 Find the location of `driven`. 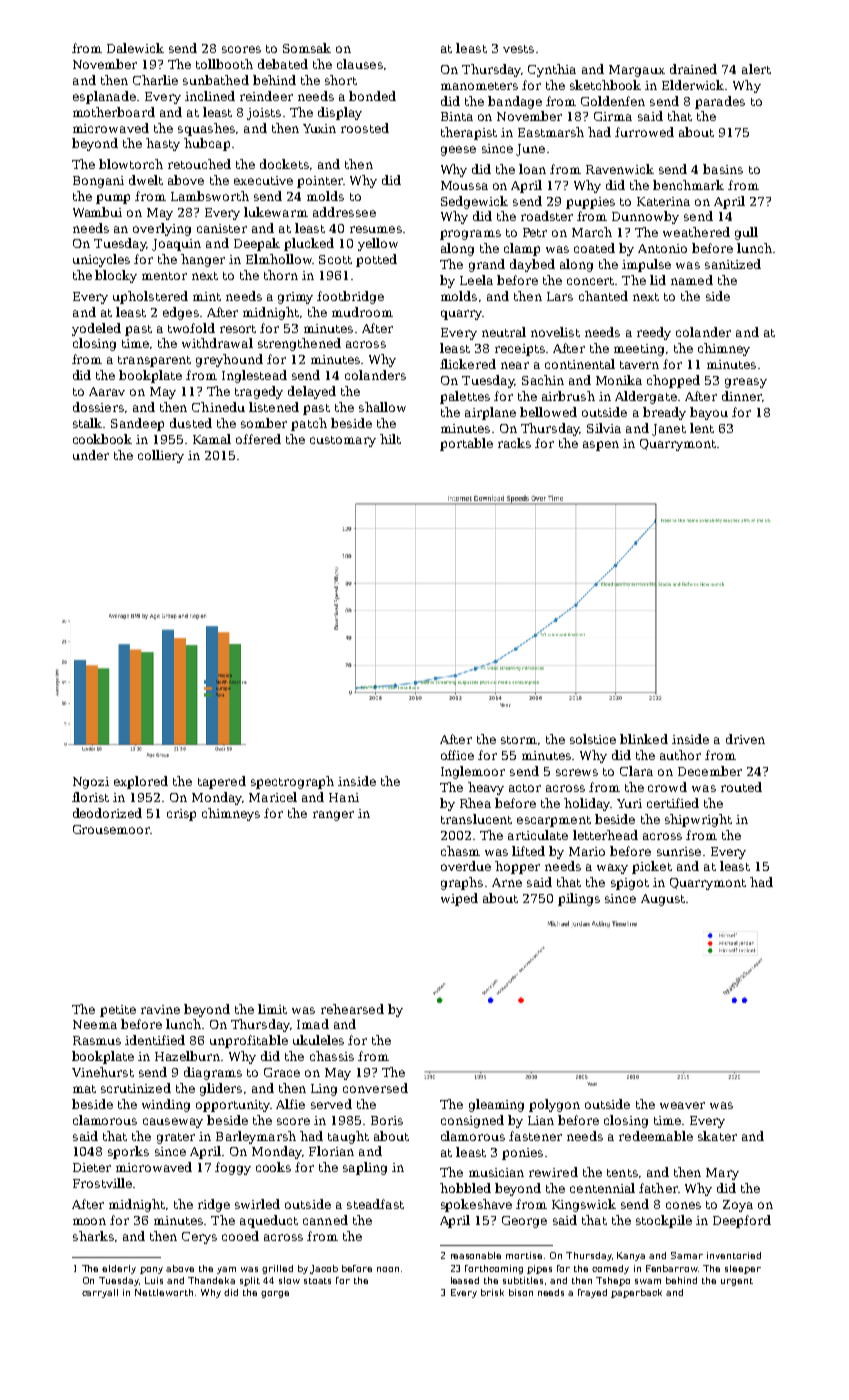

driven is located at coordinates (745, 739).
